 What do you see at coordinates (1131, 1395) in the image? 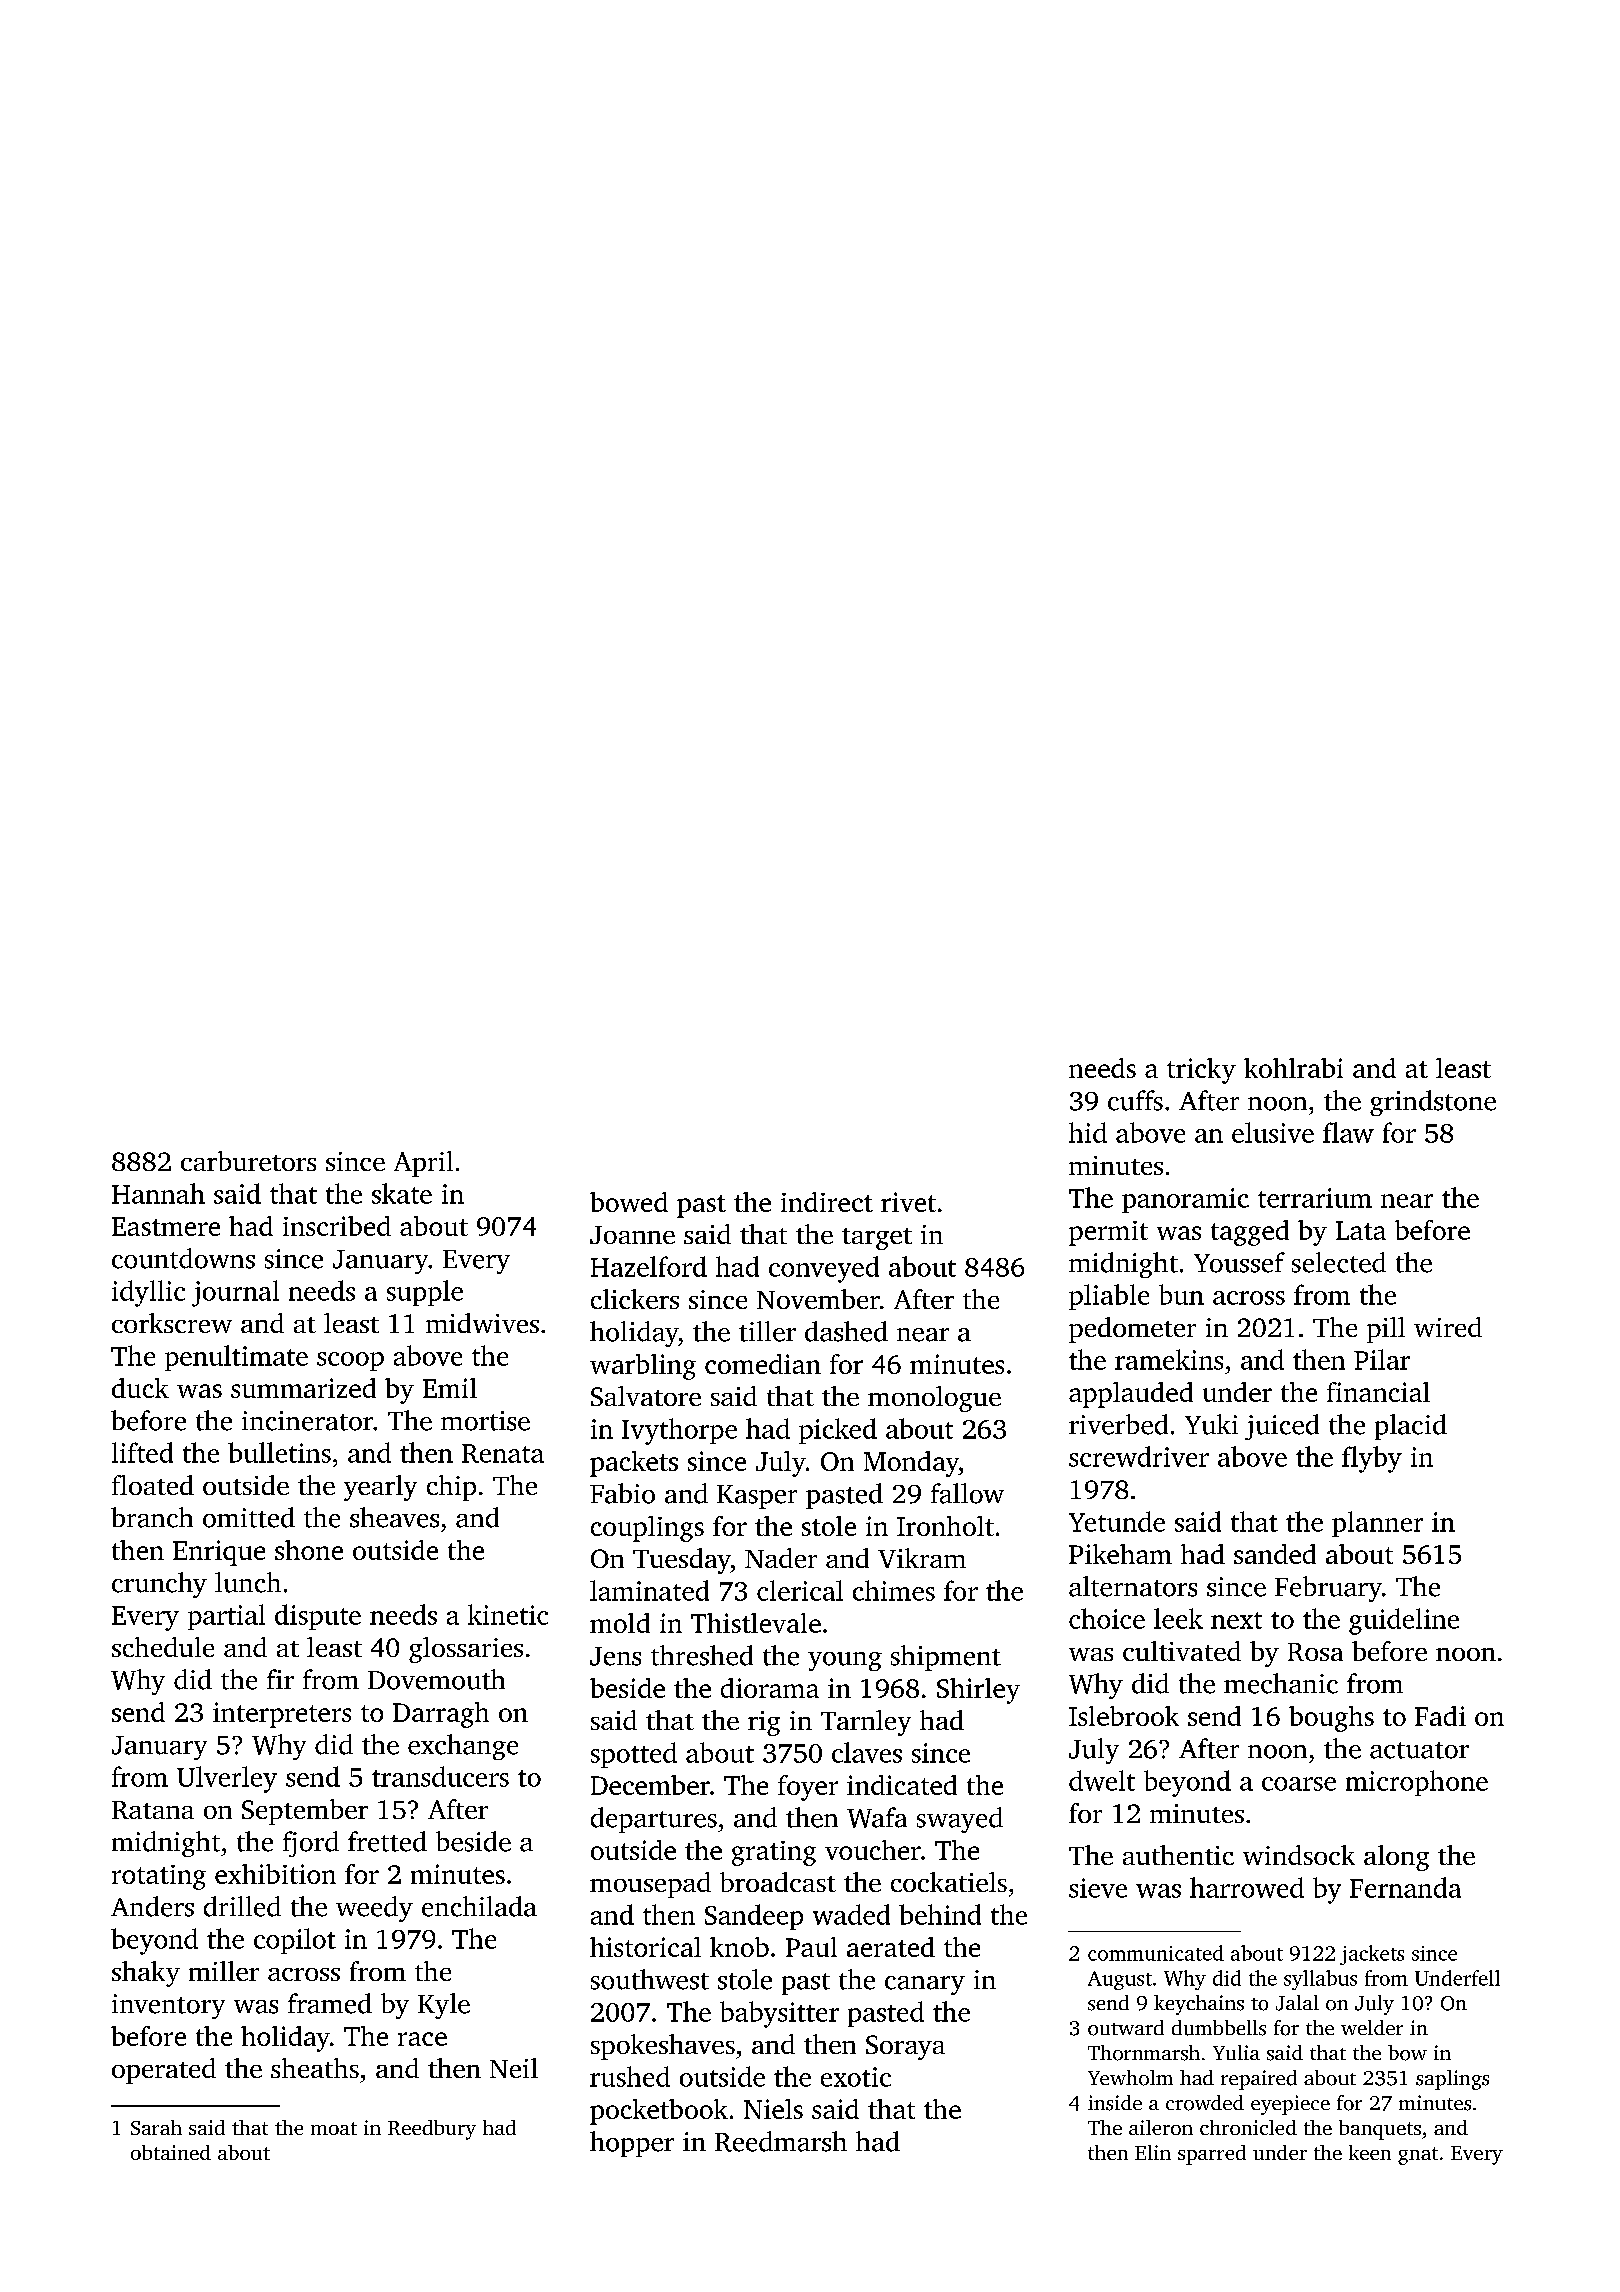
I see `applauded` at bounding box center [1131, 1395].
